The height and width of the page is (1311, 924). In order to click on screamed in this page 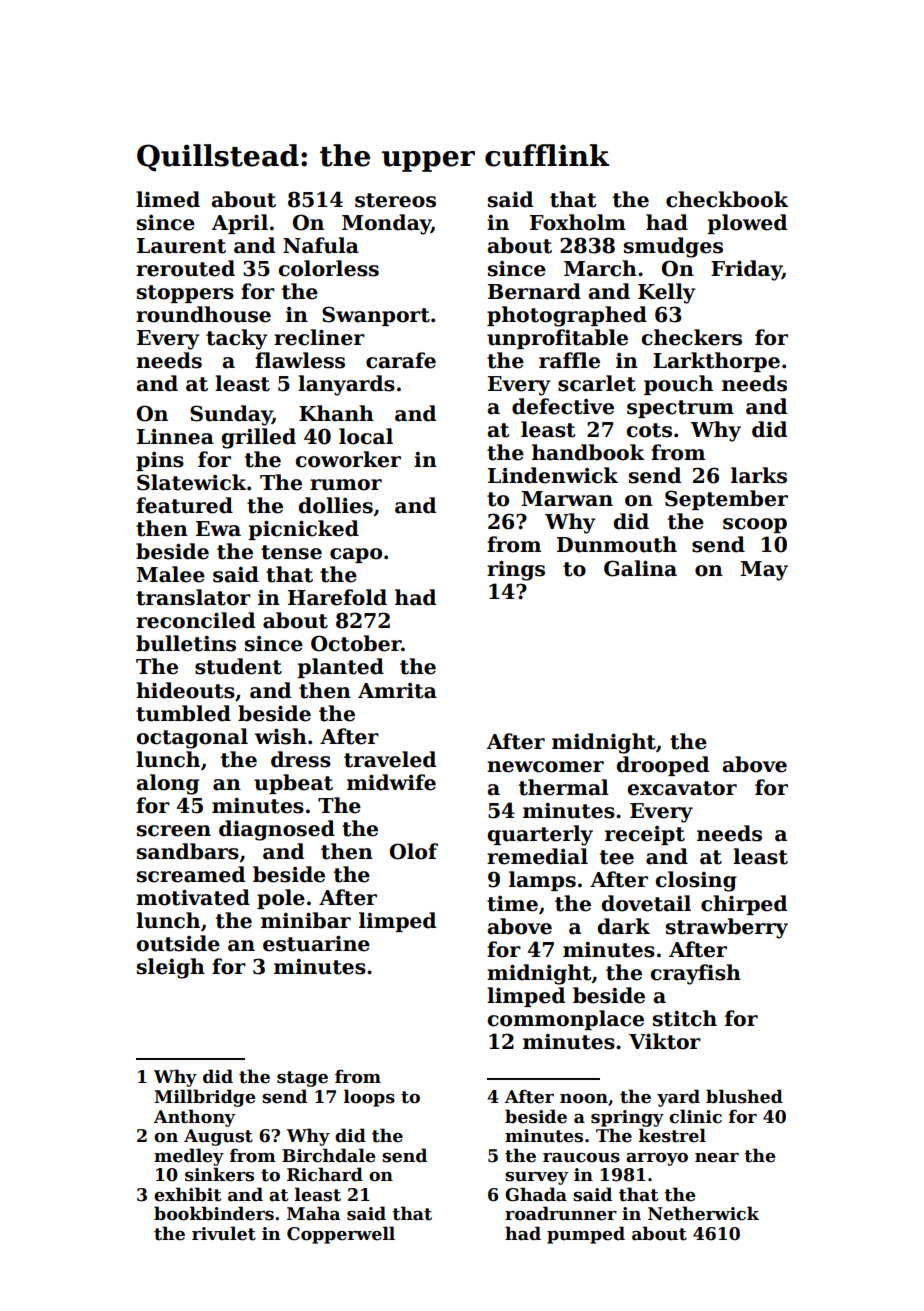, I will do `click(191, 874)`.
